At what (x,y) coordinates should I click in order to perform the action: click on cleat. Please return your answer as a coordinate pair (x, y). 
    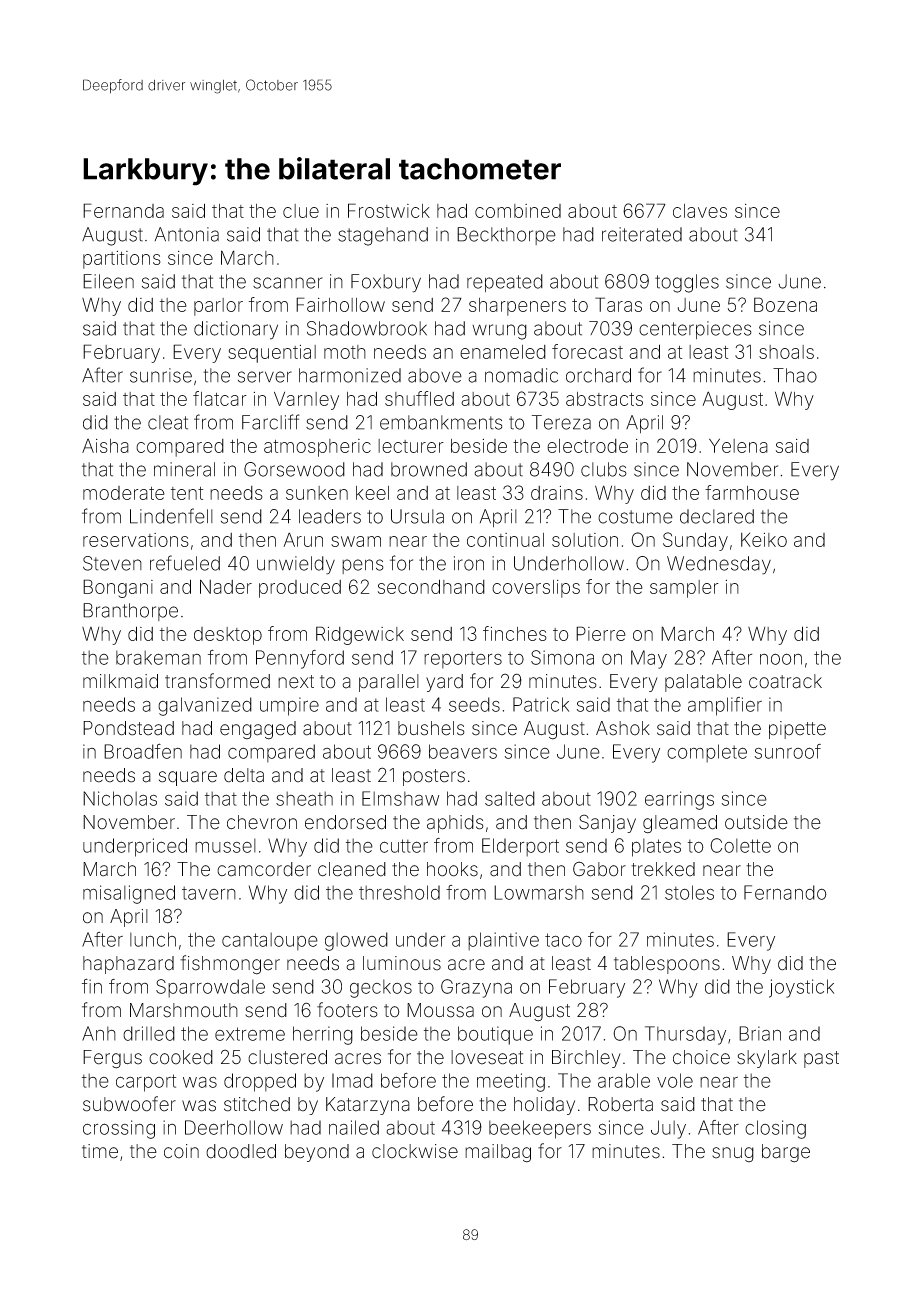
    Looking at the image, I should click on (168, 422).
